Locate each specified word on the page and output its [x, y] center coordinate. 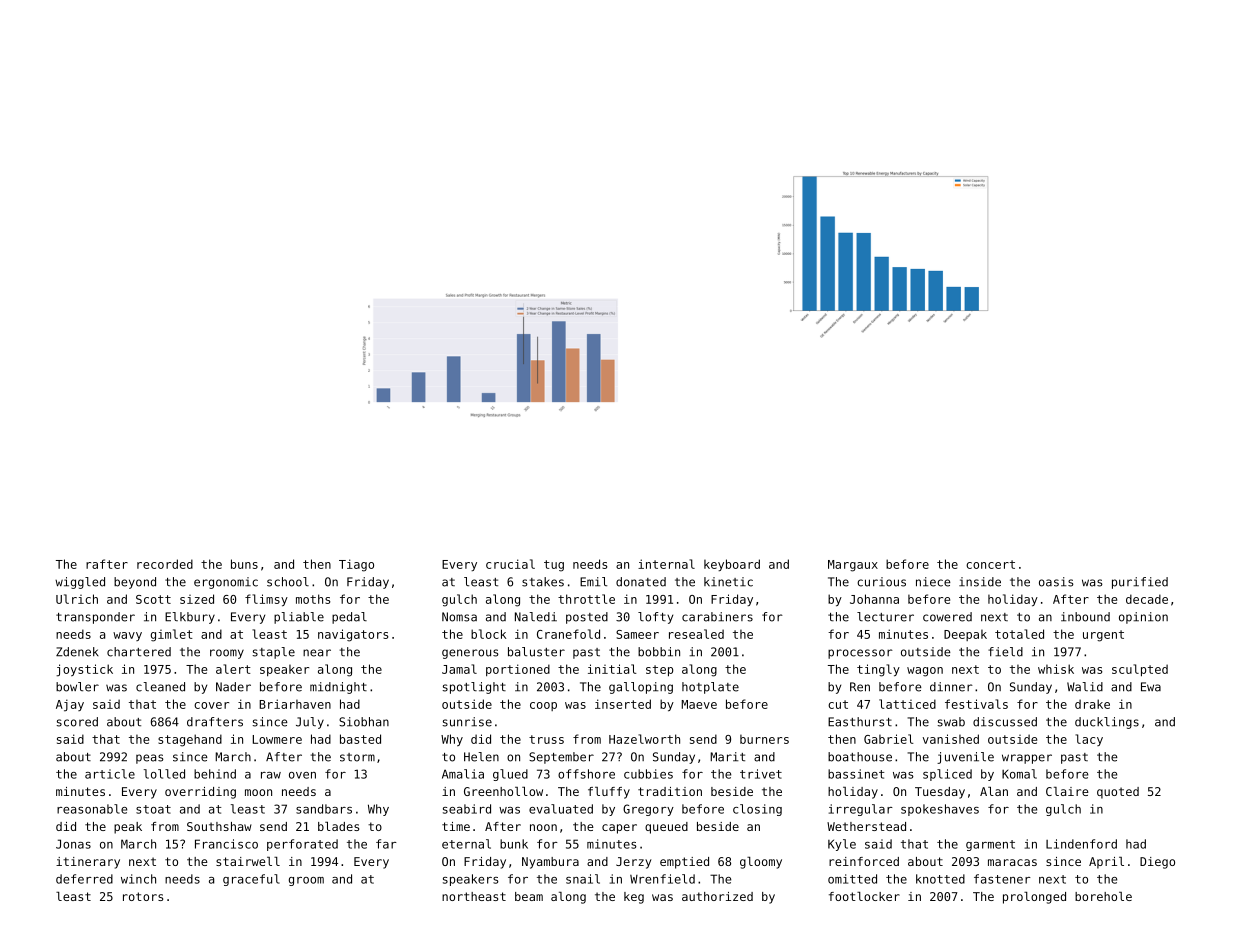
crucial [510, 564]
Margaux [853, 566]
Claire [1067, 791]
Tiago [356, 565]
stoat [153, 809]
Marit [727, 757]
